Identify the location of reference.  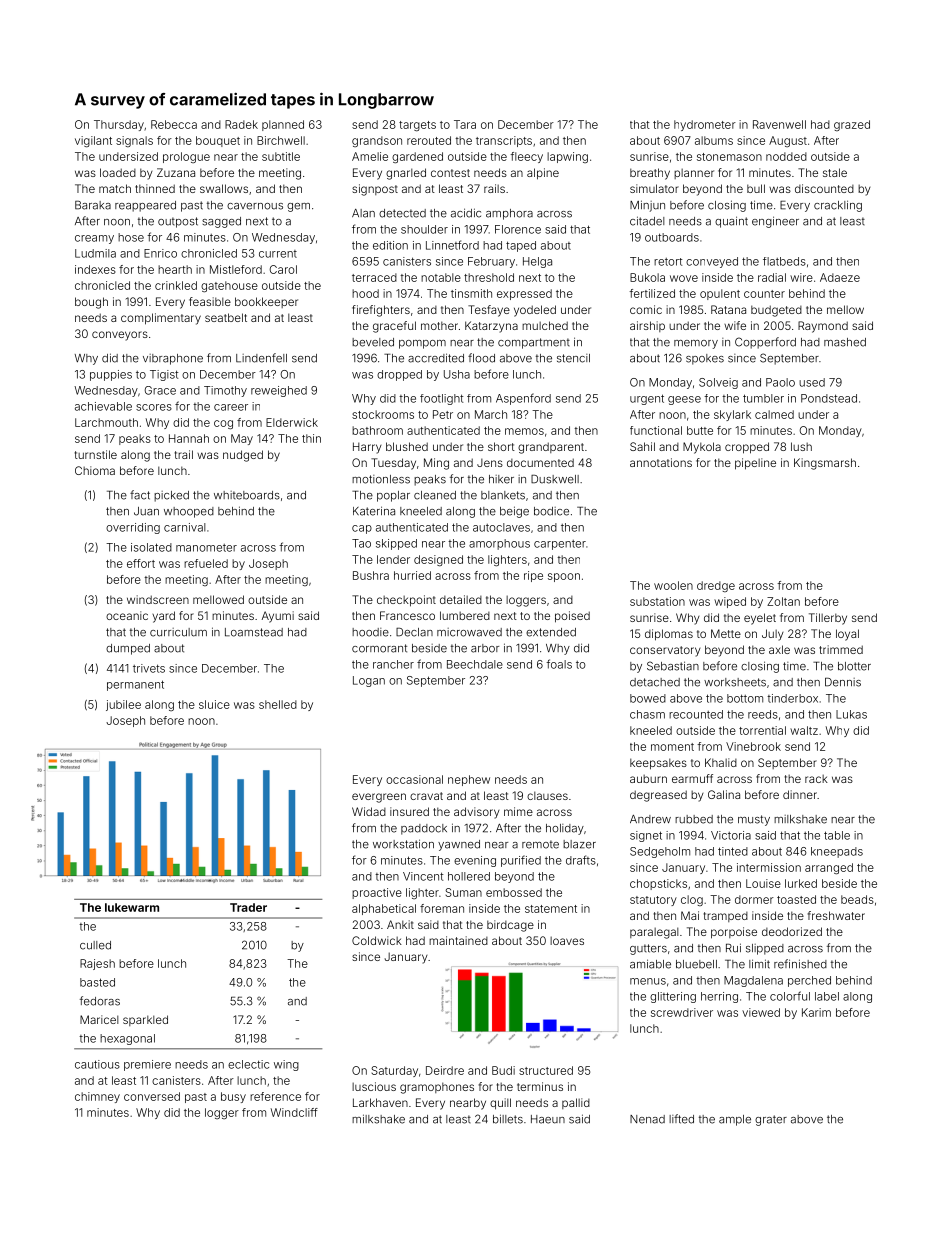
(275, 1096).
